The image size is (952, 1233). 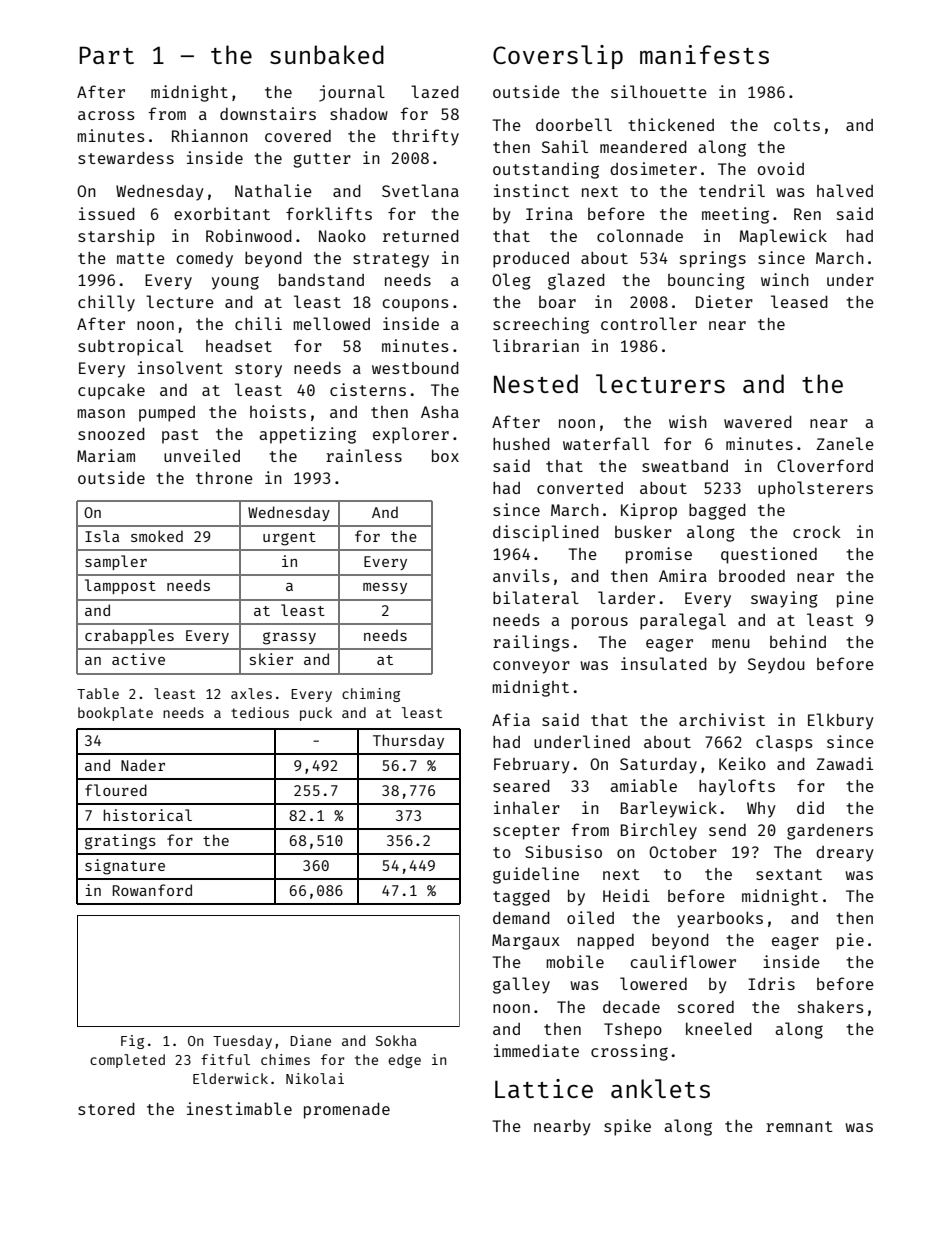 What do you see at coordinates (115, 714) in the page?
I see `bookplate` at bounding box center [115, 714].
